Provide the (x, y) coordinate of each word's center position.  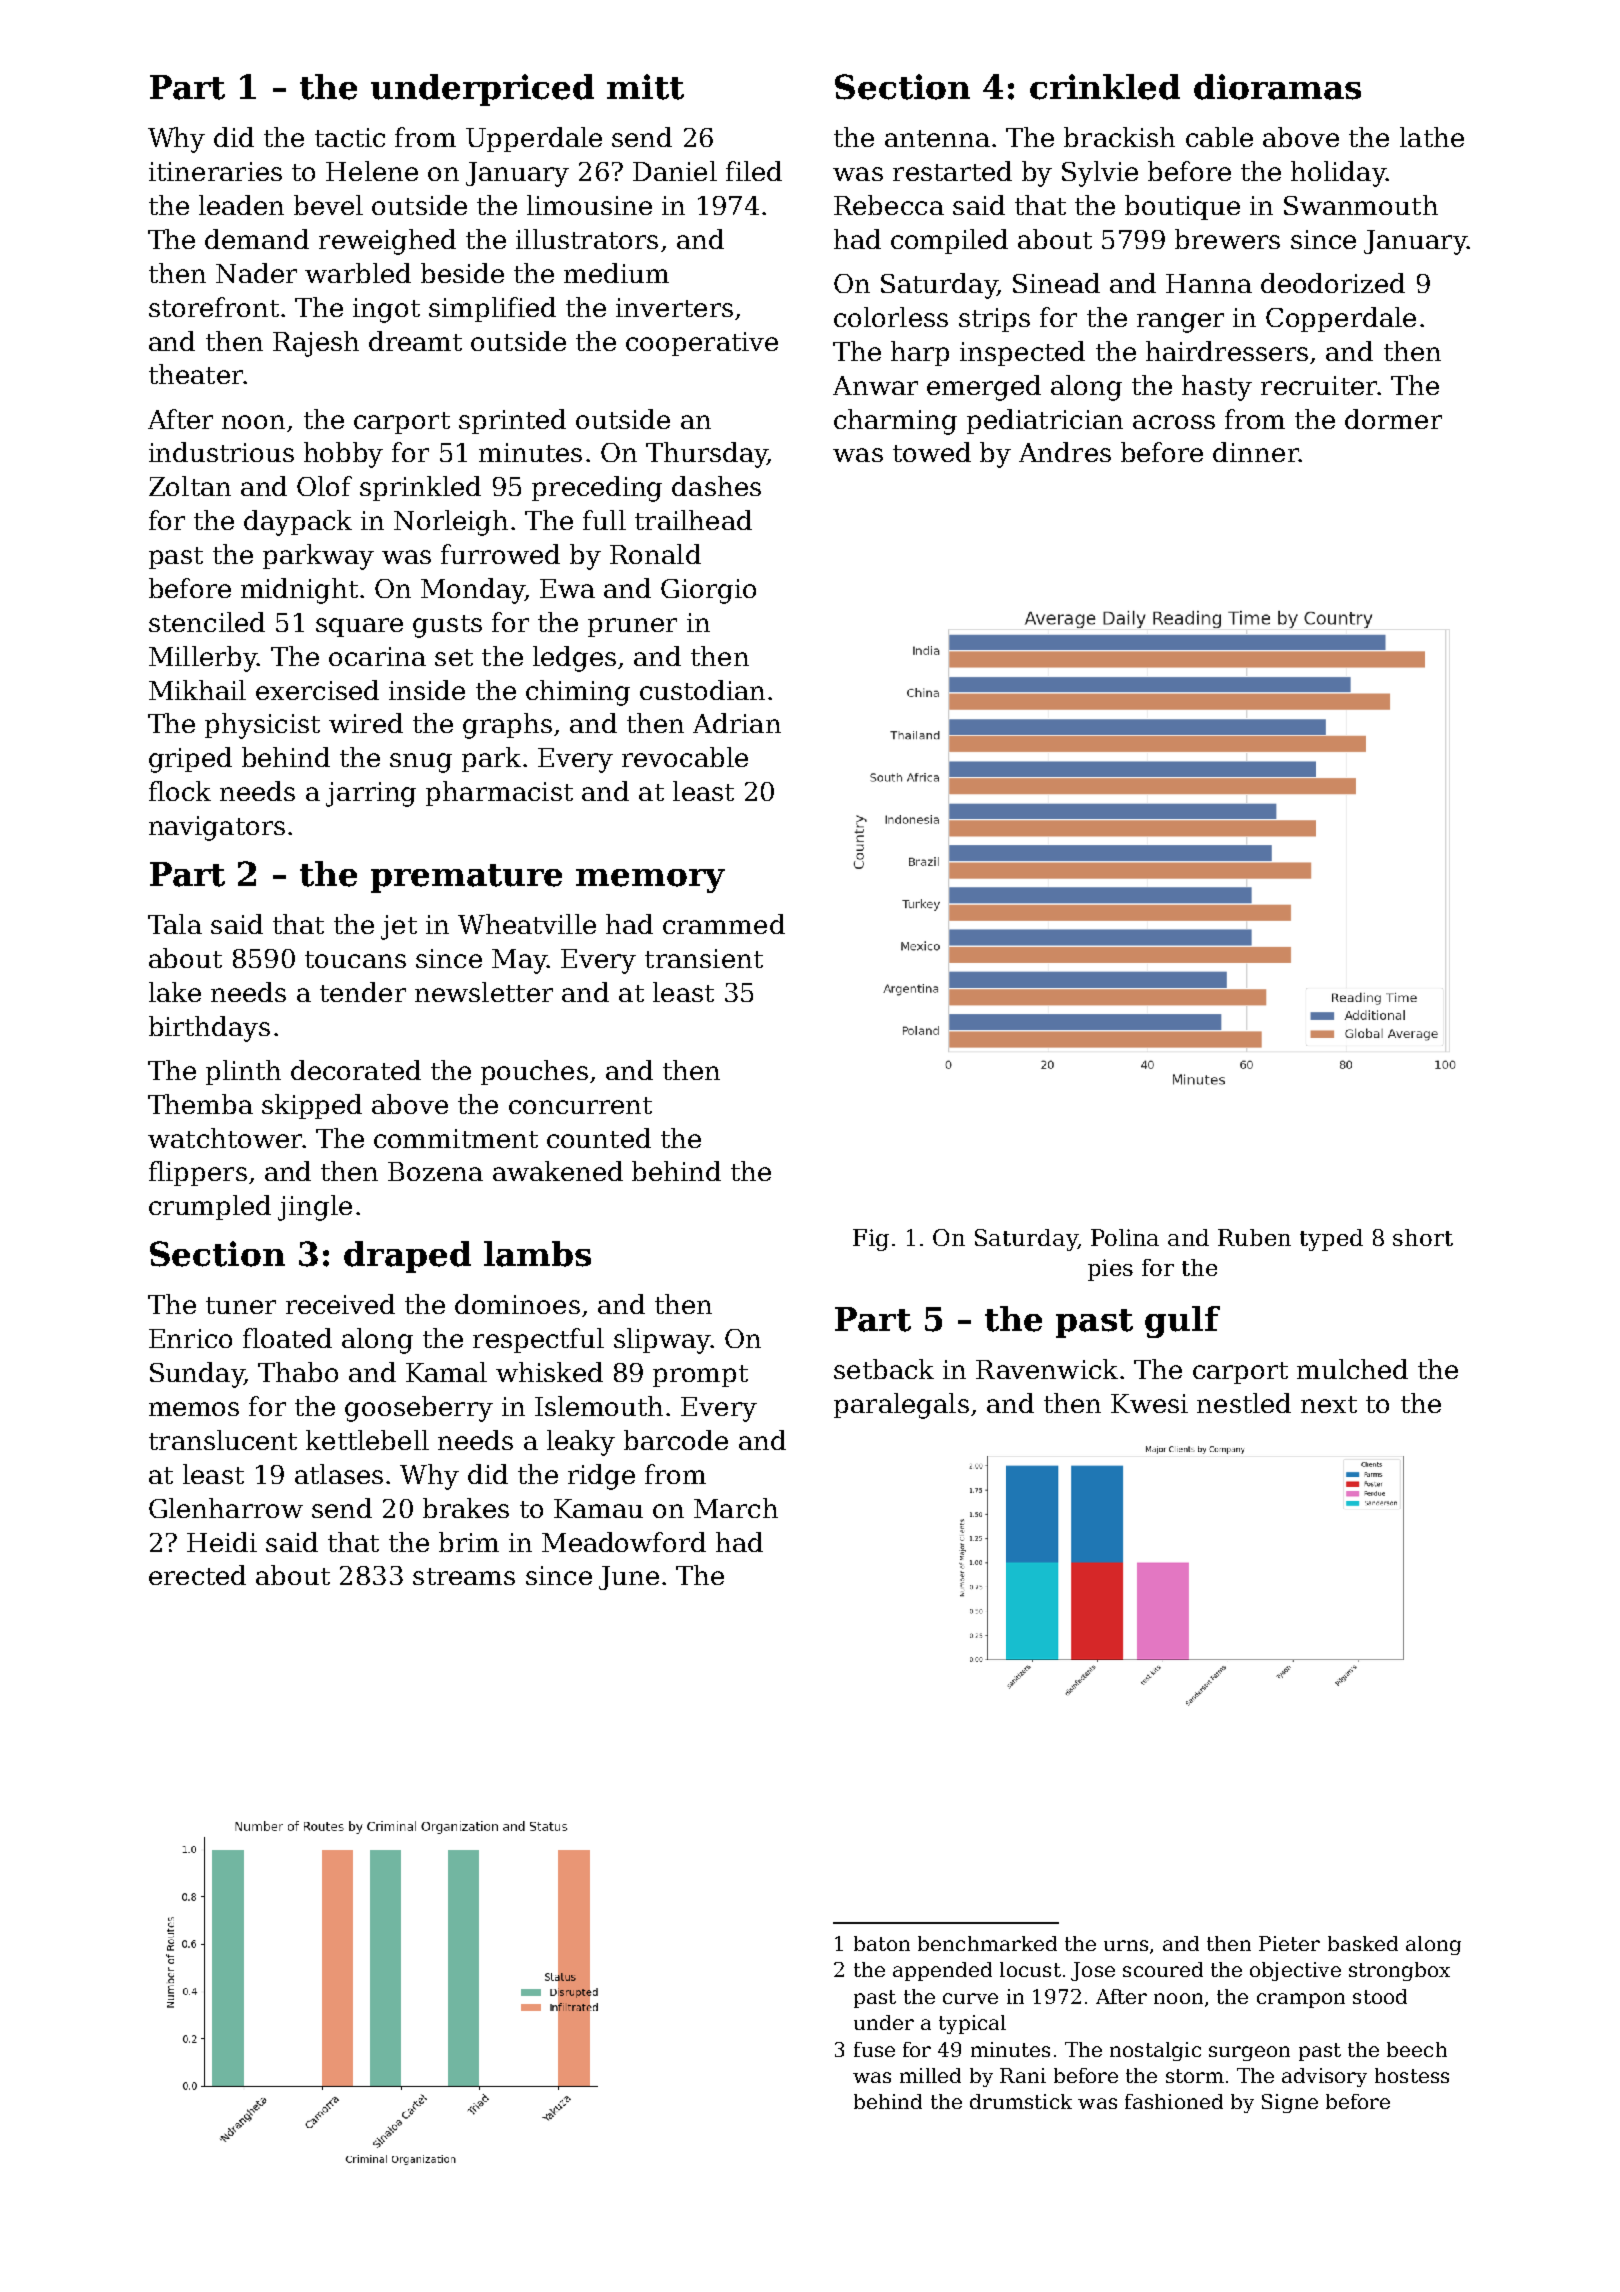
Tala (175, 924)
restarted (952, 171)
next (1329, 1404)
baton (882, 1943)
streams (464, 1576)
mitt (645, 87)
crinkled (1105, 87)
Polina (1125, 1237)
